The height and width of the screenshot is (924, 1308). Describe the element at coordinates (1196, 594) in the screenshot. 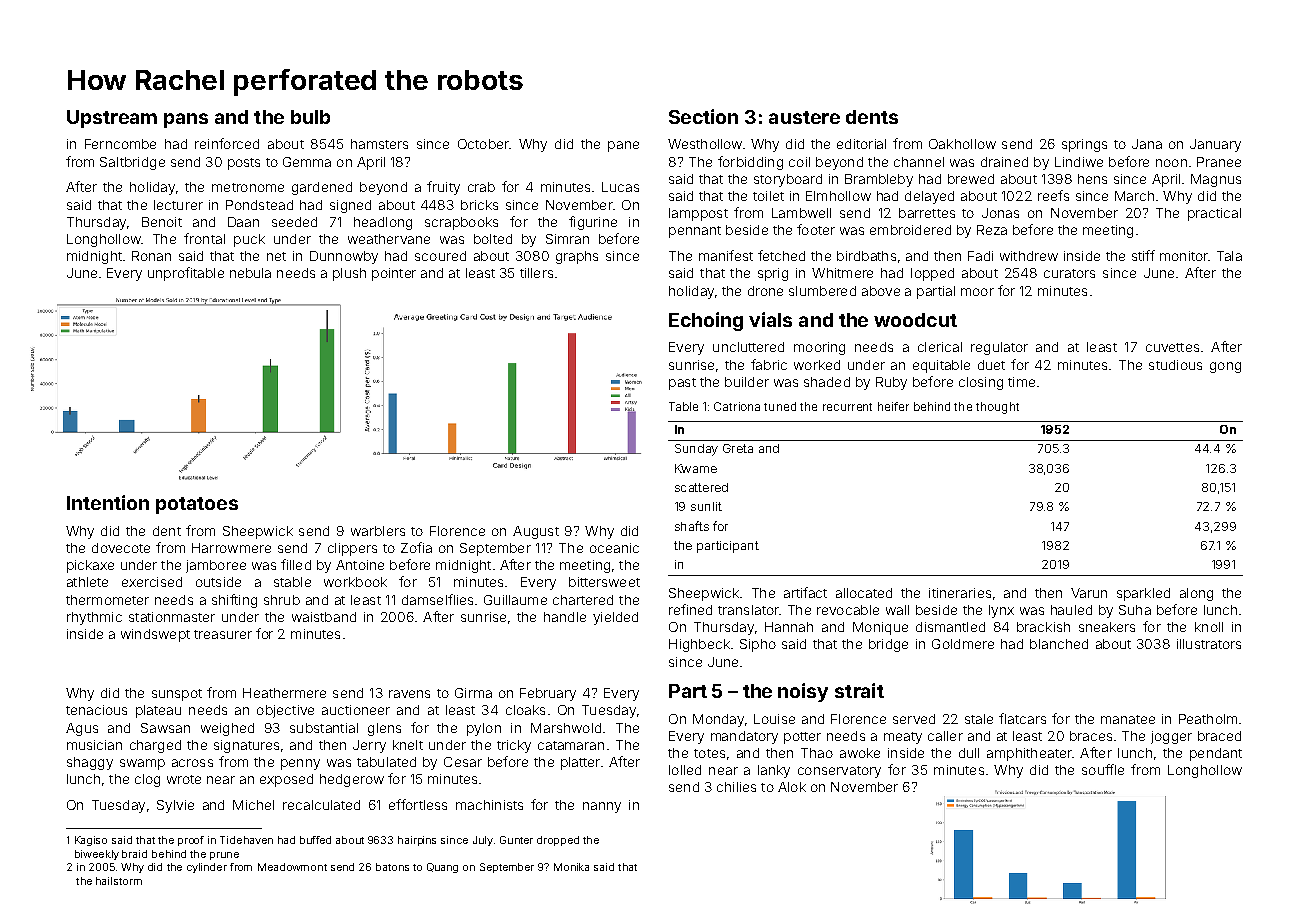

I see `along` at that location.
